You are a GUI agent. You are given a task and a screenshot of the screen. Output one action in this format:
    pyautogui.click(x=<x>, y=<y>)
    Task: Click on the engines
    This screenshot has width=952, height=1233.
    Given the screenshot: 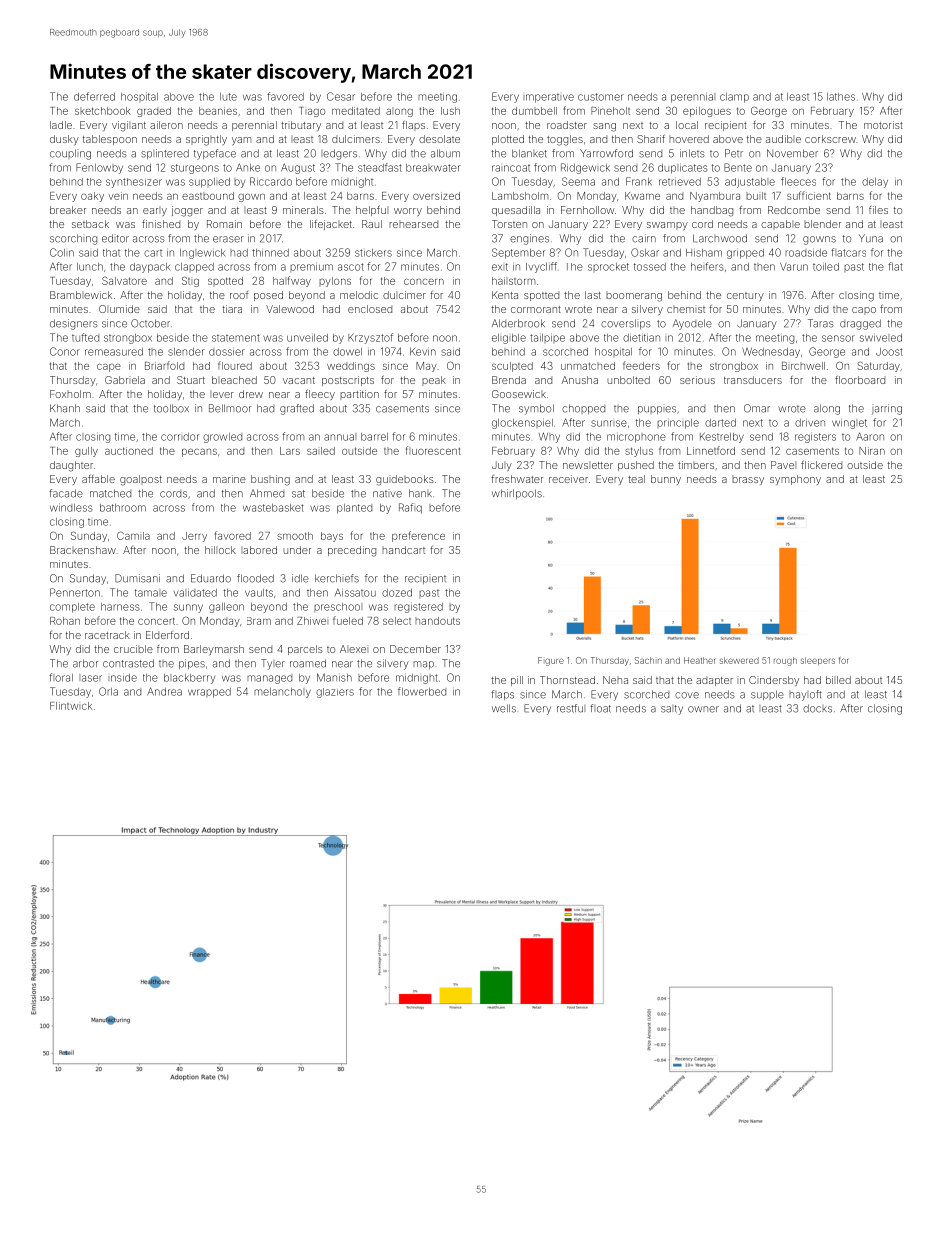 What is the action you would take?
    pyautogui.click(x=529, y=239)
